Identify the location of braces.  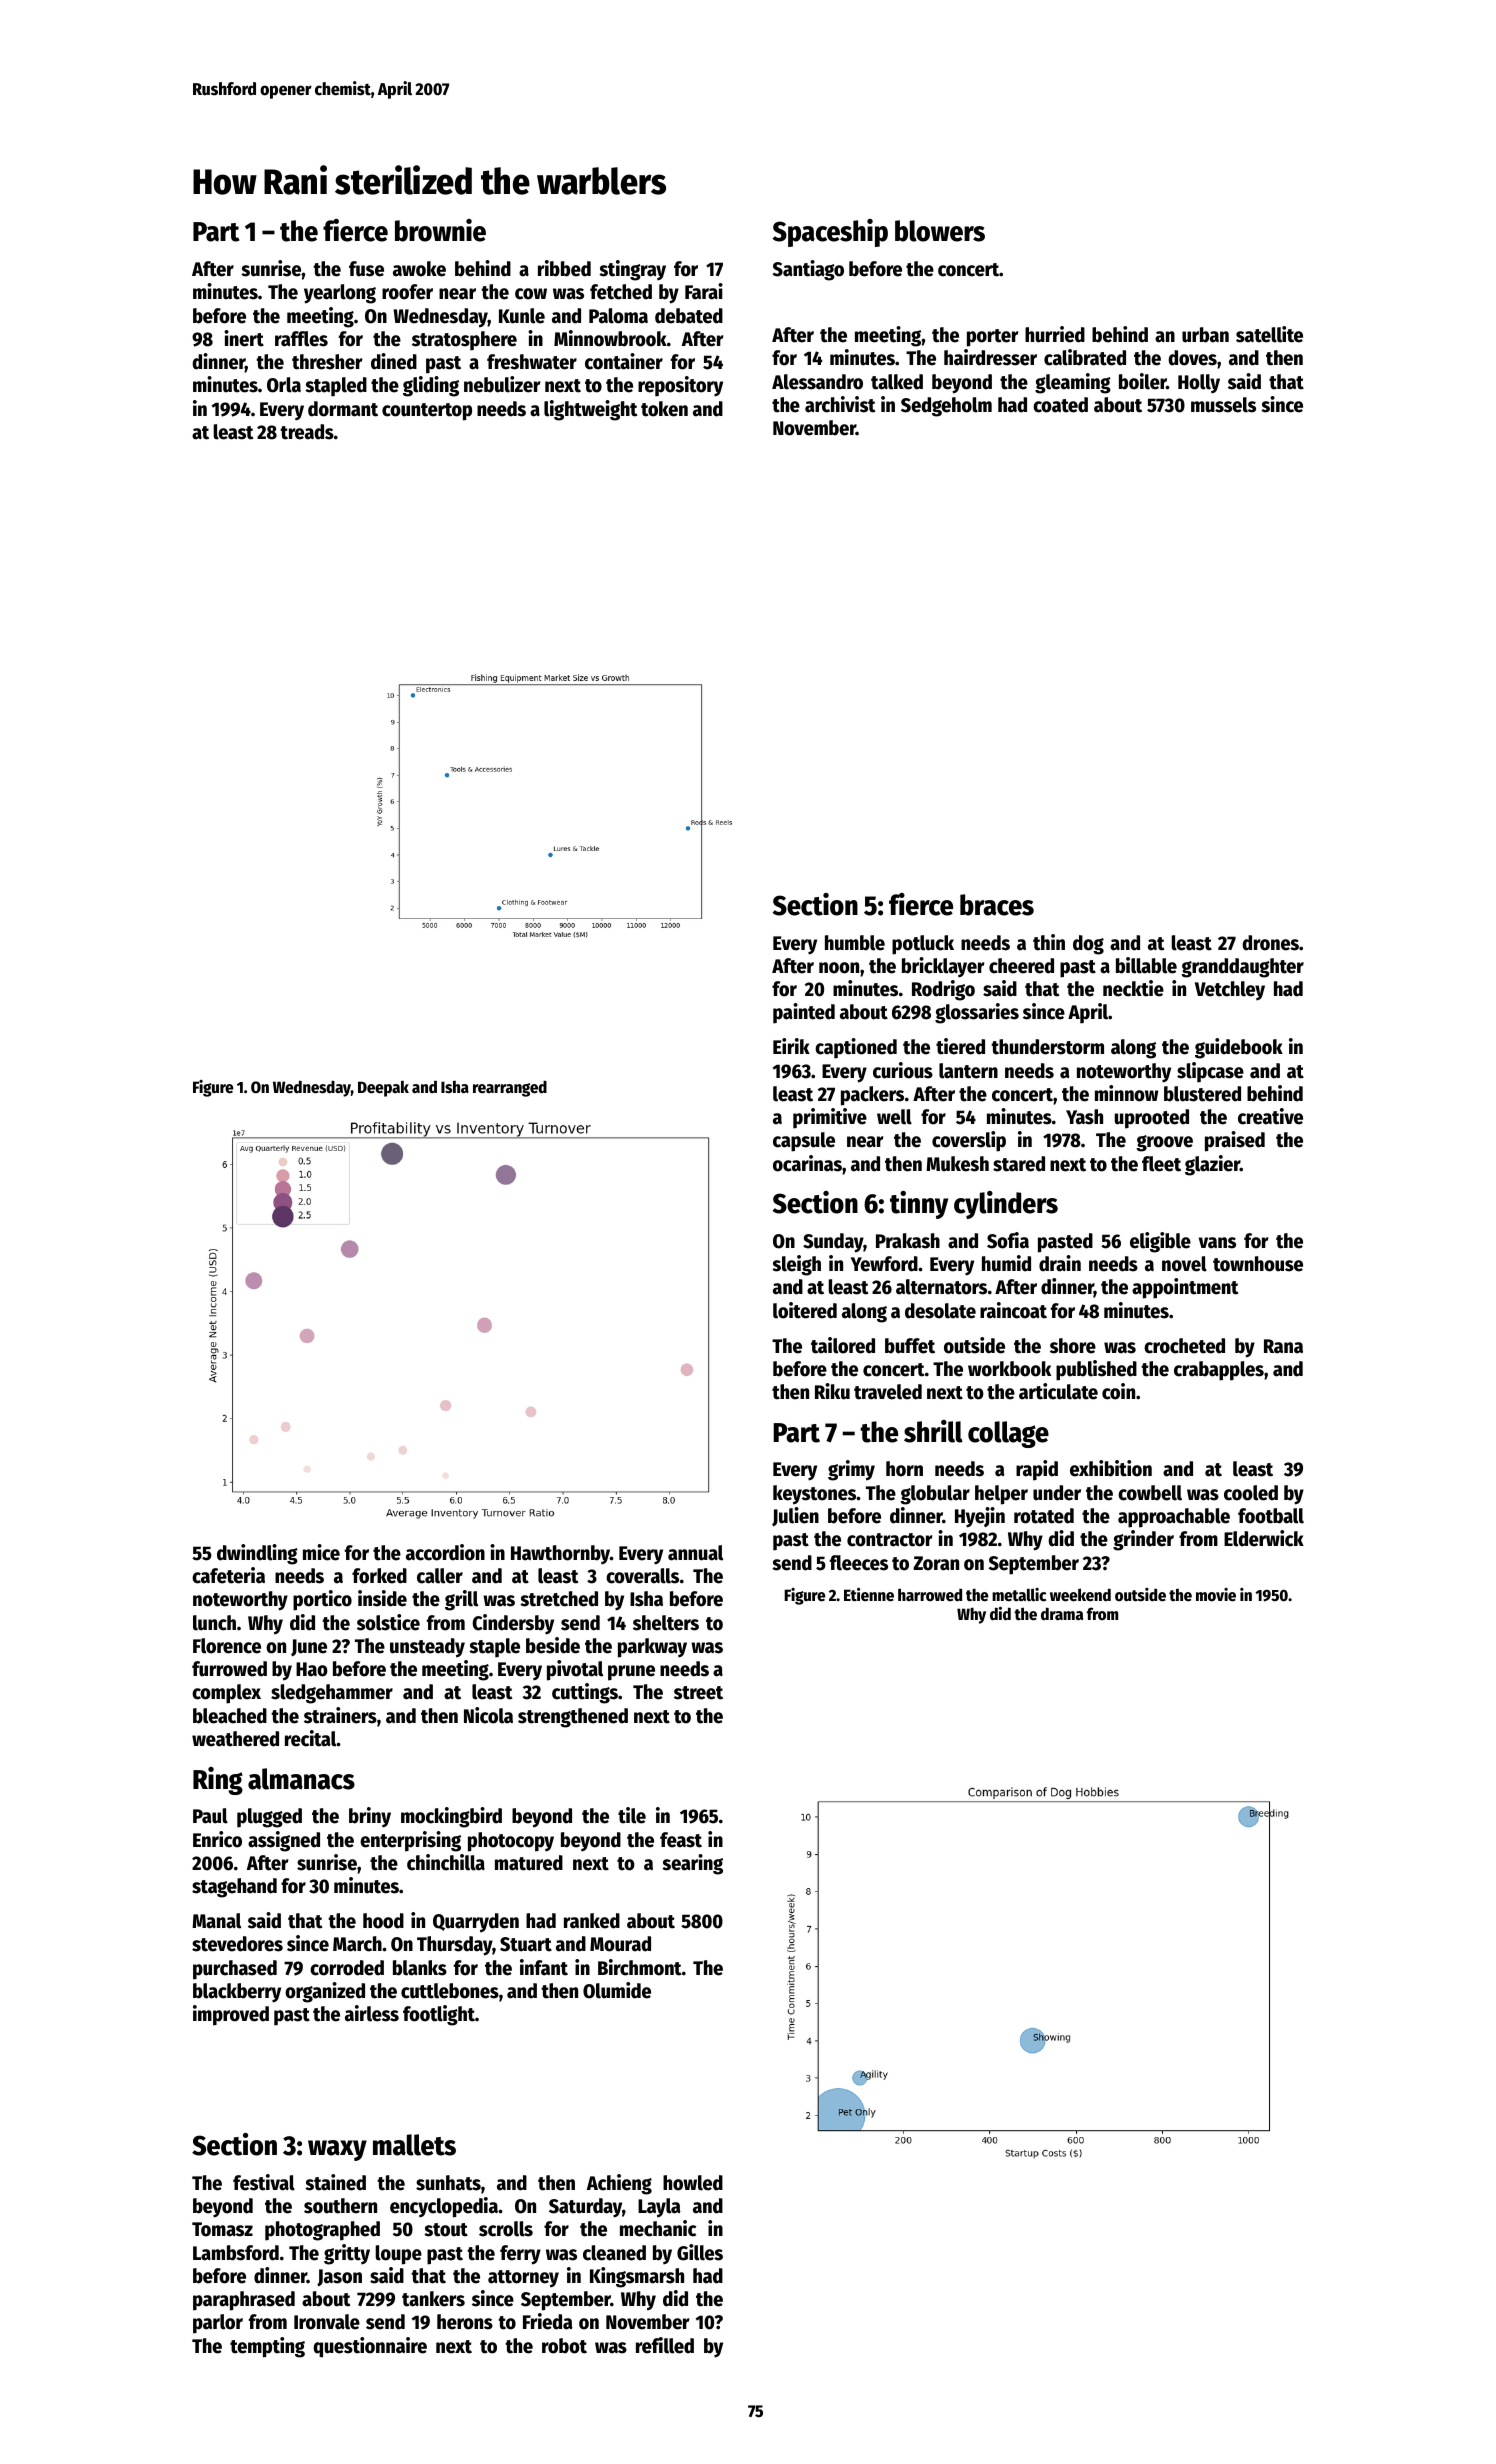
(997, 905).
